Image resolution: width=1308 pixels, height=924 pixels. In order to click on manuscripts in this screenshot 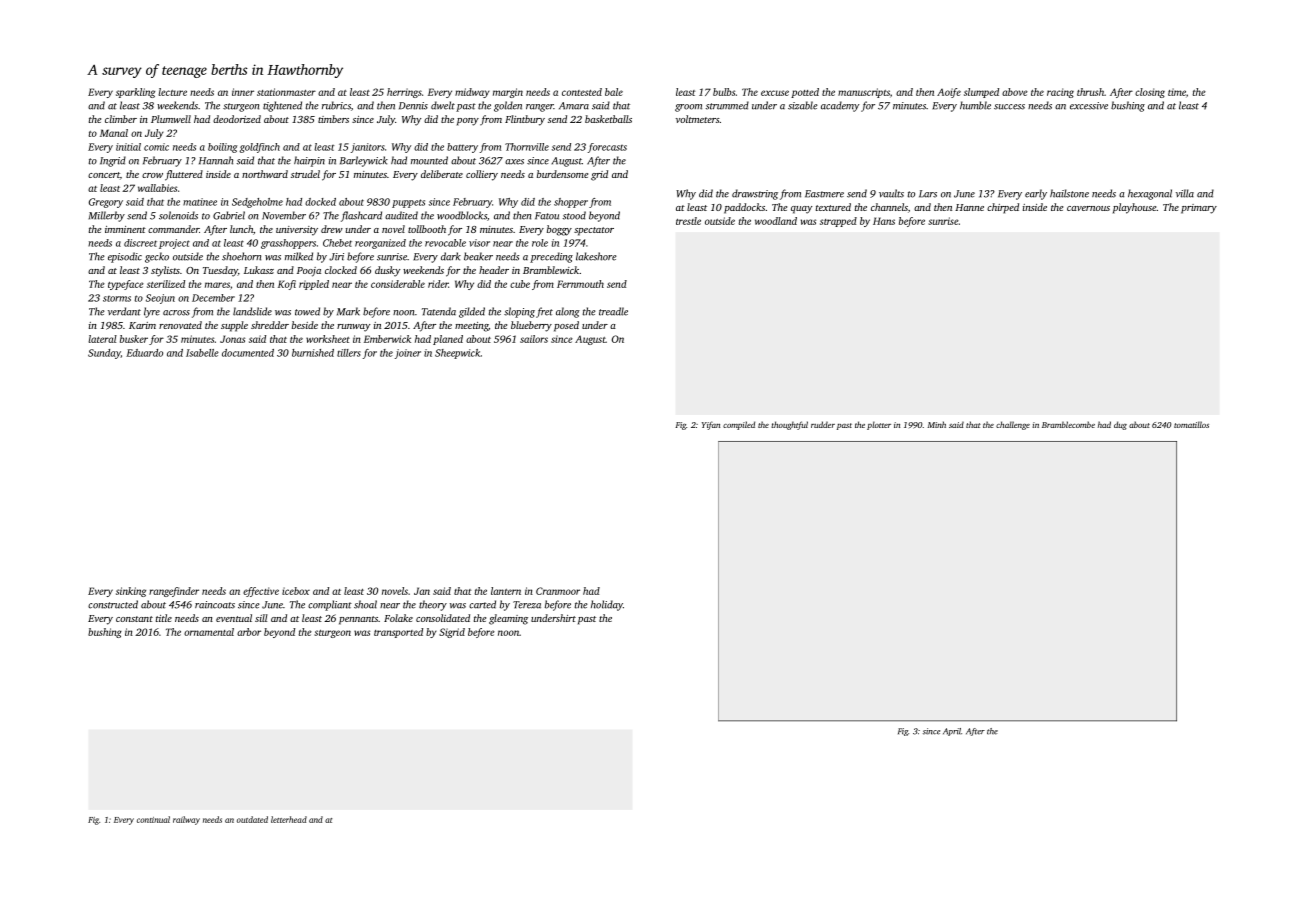, I will do `click(864, 93)`.
